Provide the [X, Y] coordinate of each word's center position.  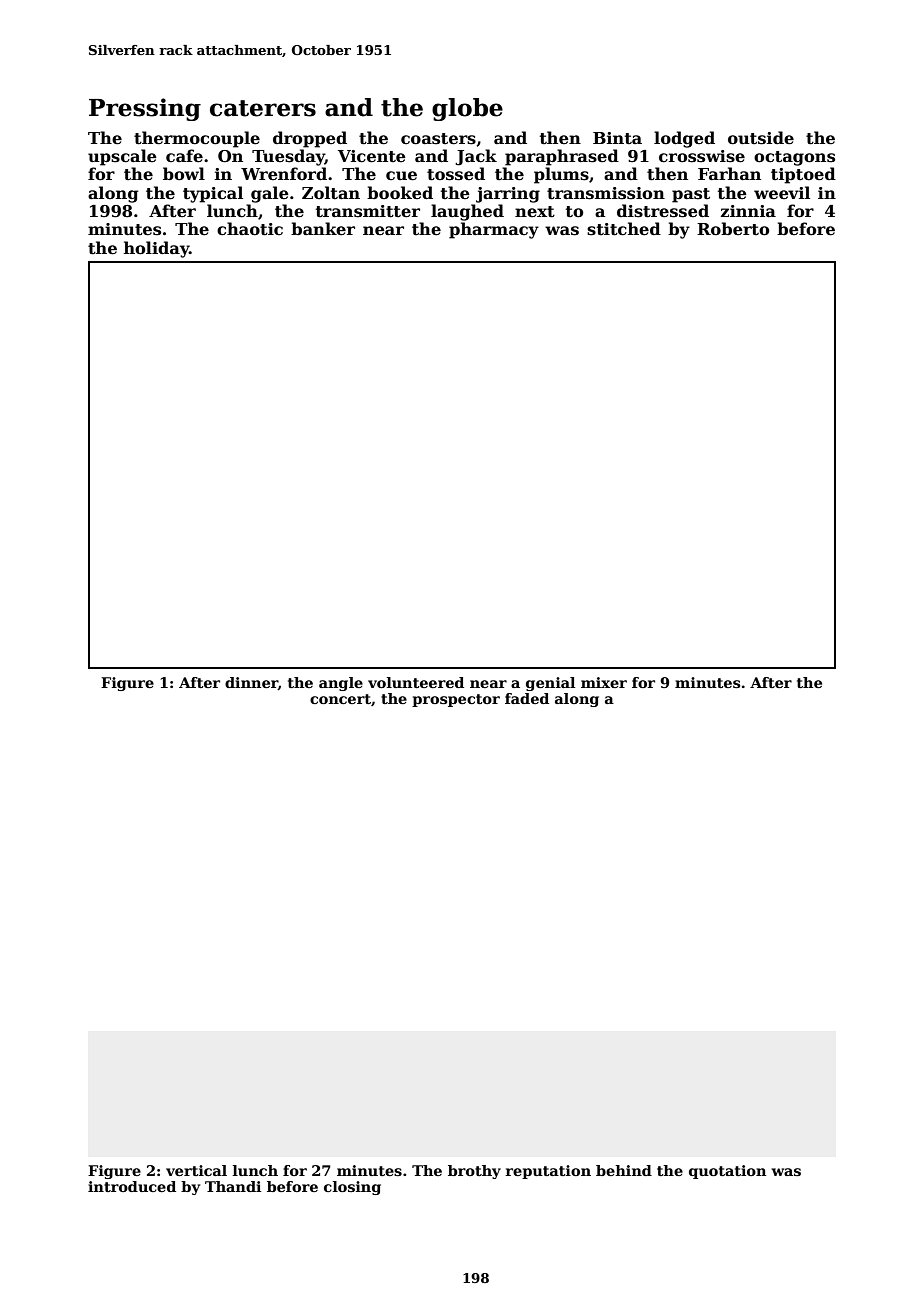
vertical [196, 1170]
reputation [548, 1172]
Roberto [733, 229]
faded [527, 698]
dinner [251, 683]
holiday [156, 249]
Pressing [145, 109]
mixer [604, 682]
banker [323, 229]
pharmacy [494, 230]
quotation [727, 1172]
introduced [132, 1186]
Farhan [729, 173]
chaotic [250, 229]
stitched [624, 229]
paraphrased [562, 157]
